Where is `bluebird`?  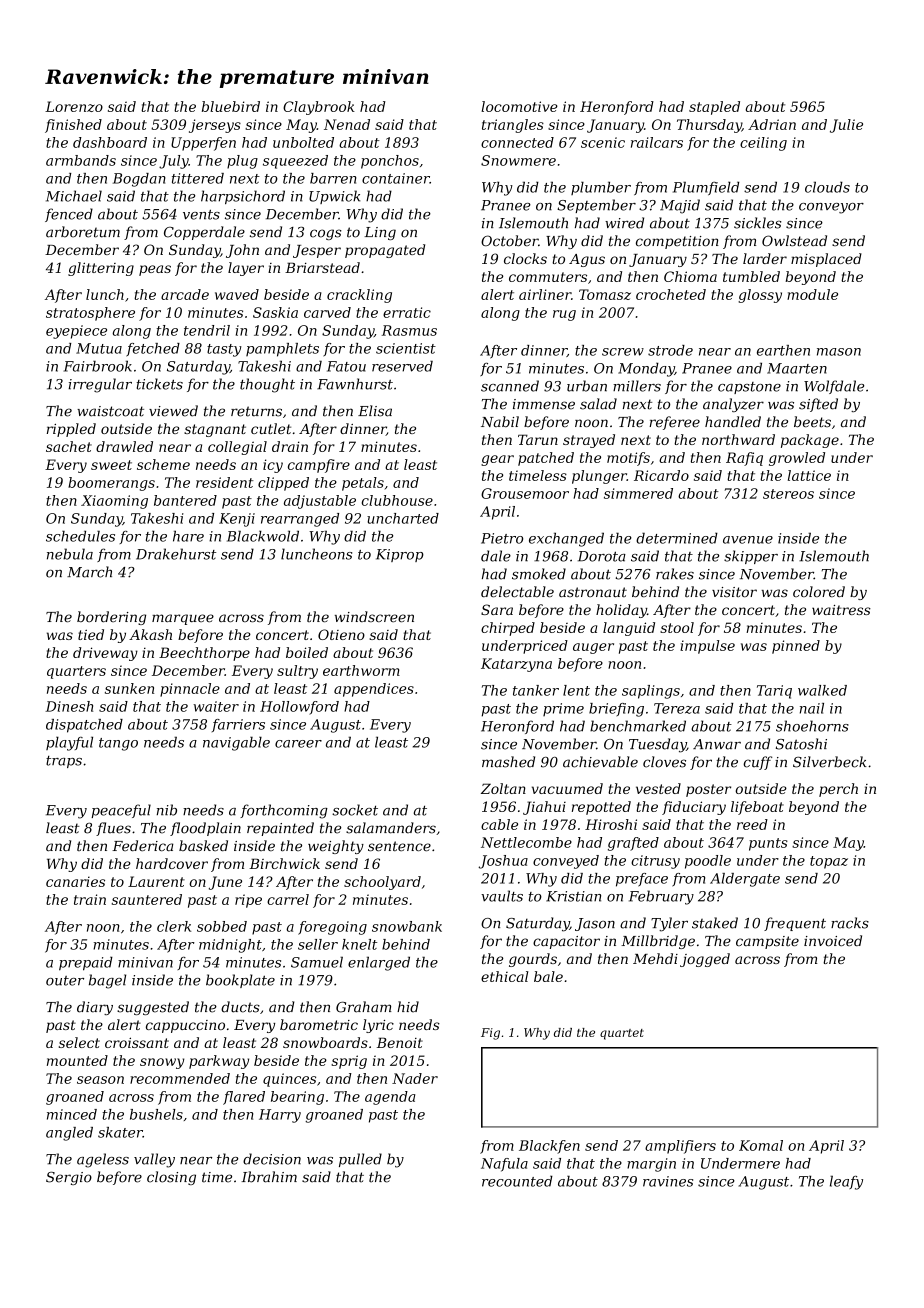 bluebird is located at coordinates (231, 106).
